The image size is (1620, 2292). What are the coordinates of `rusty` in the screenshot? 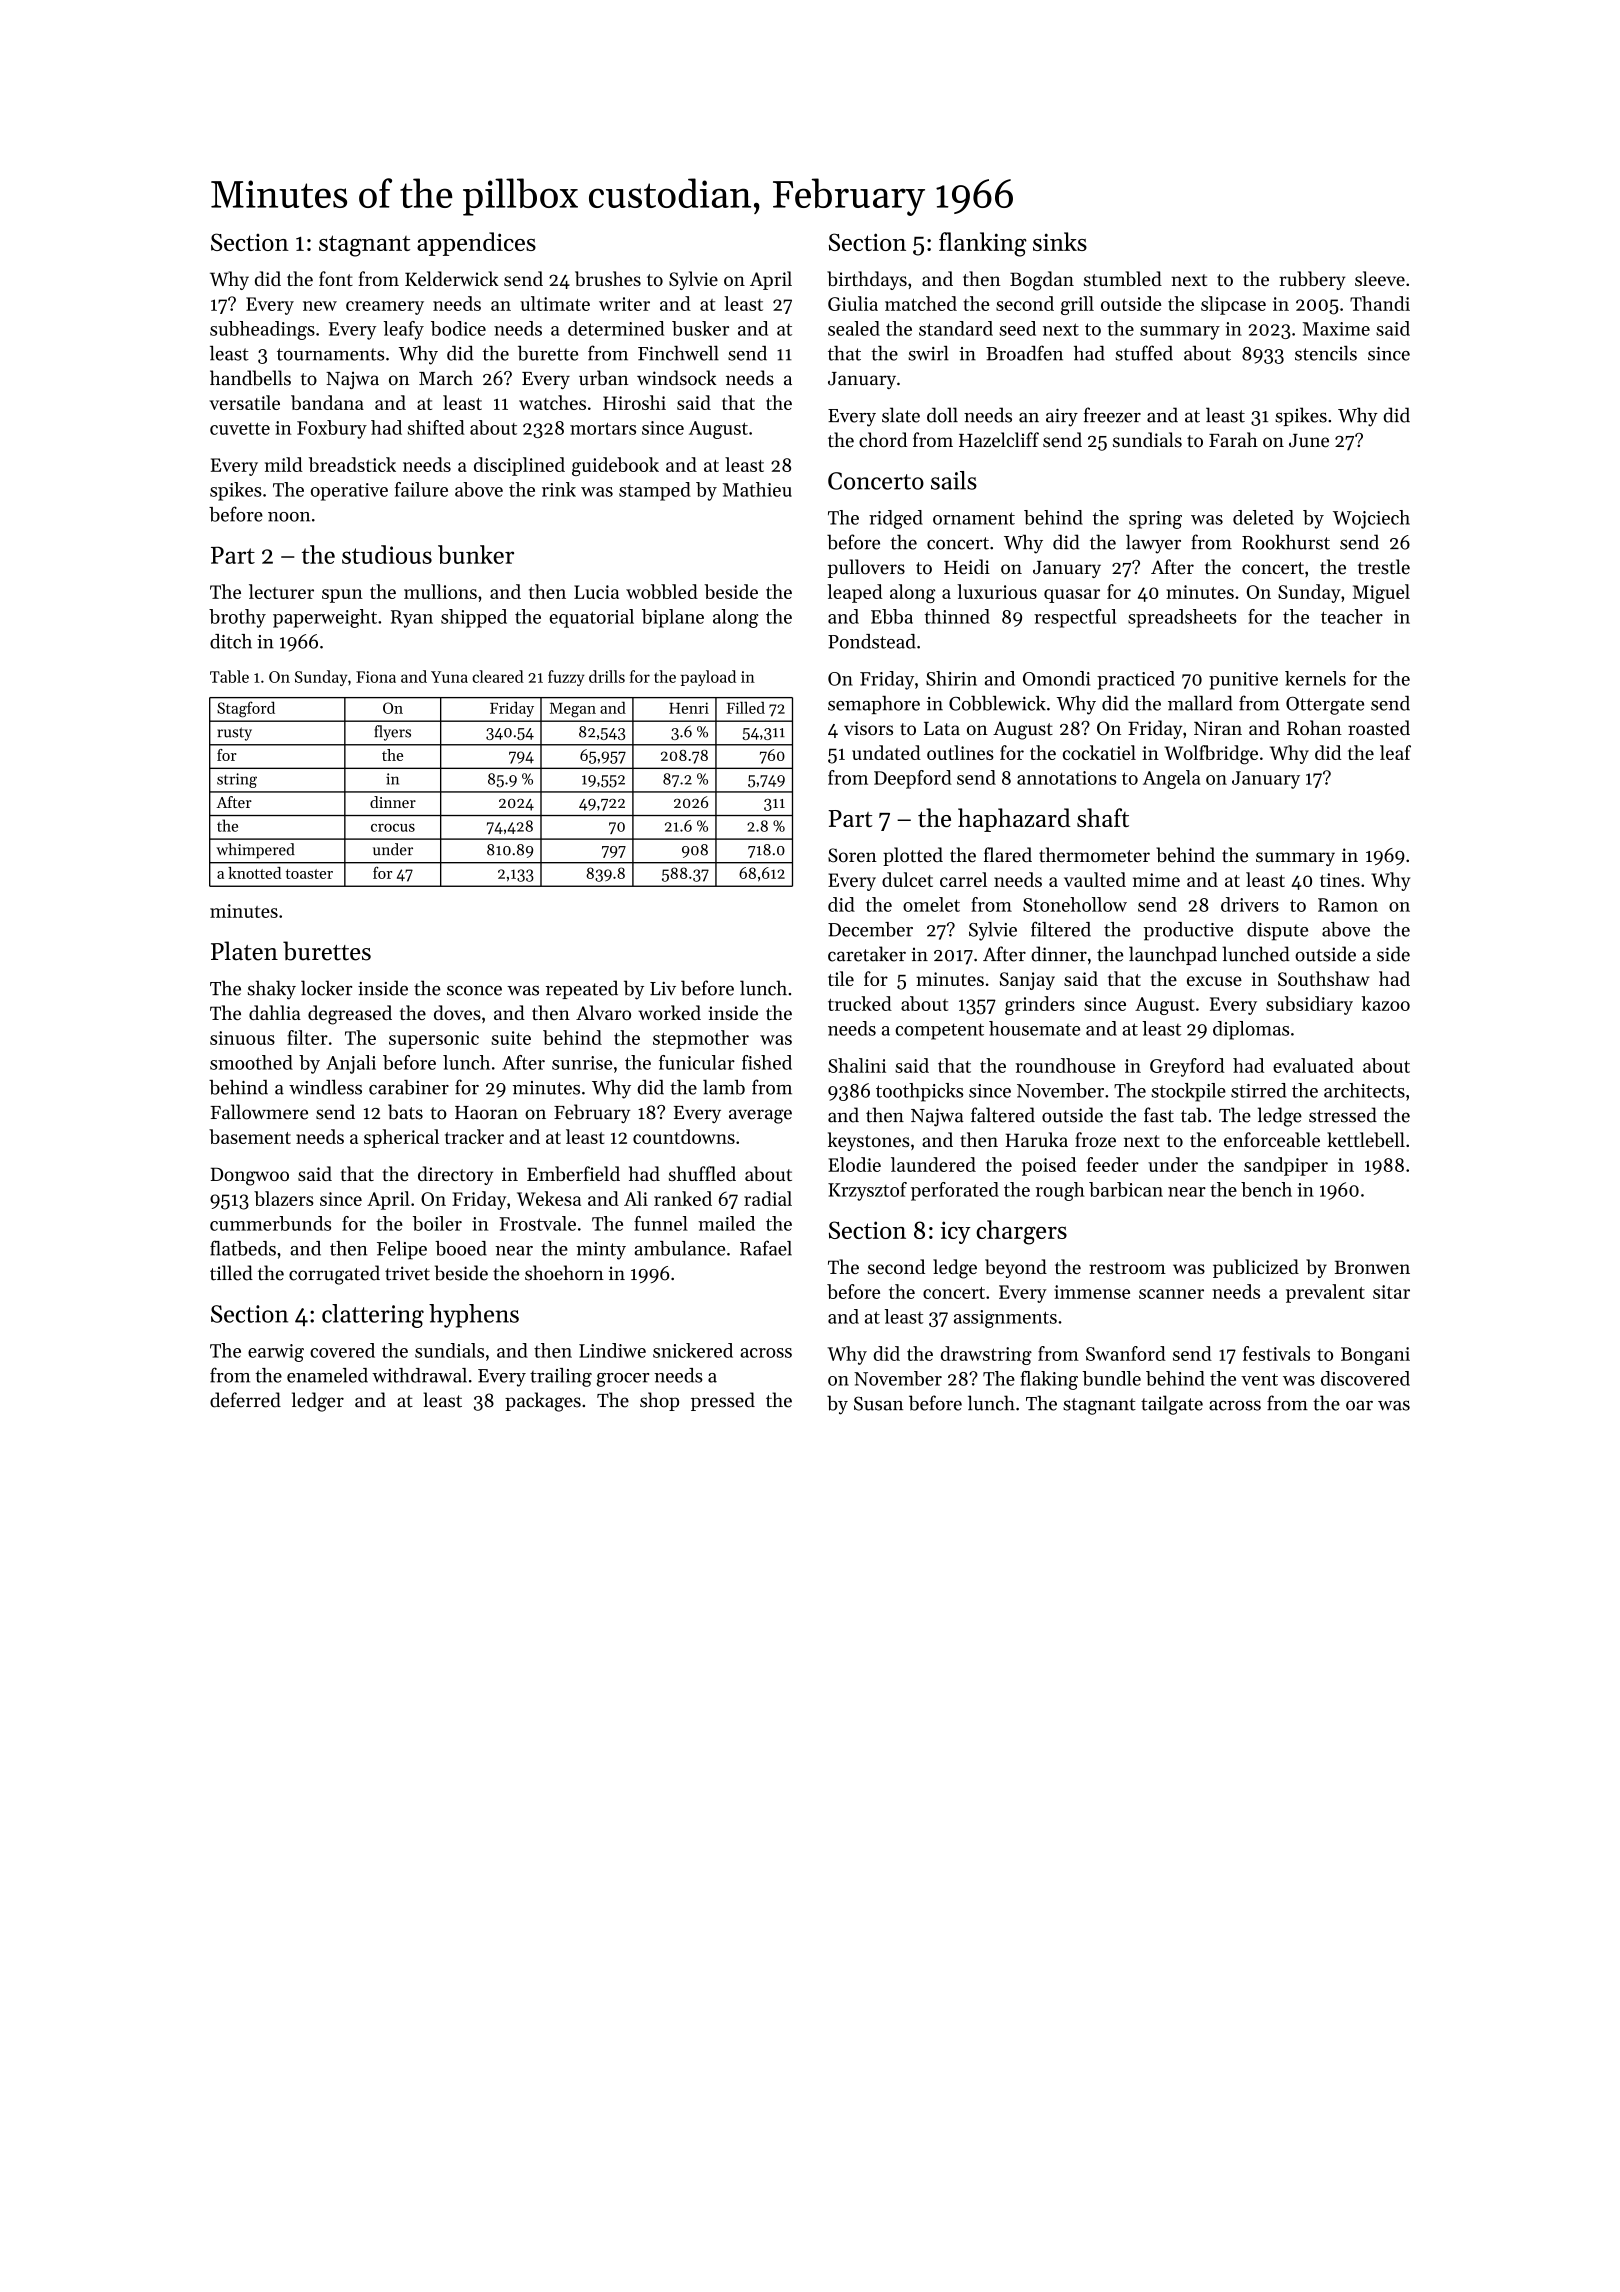 It's located at (234, 734).
